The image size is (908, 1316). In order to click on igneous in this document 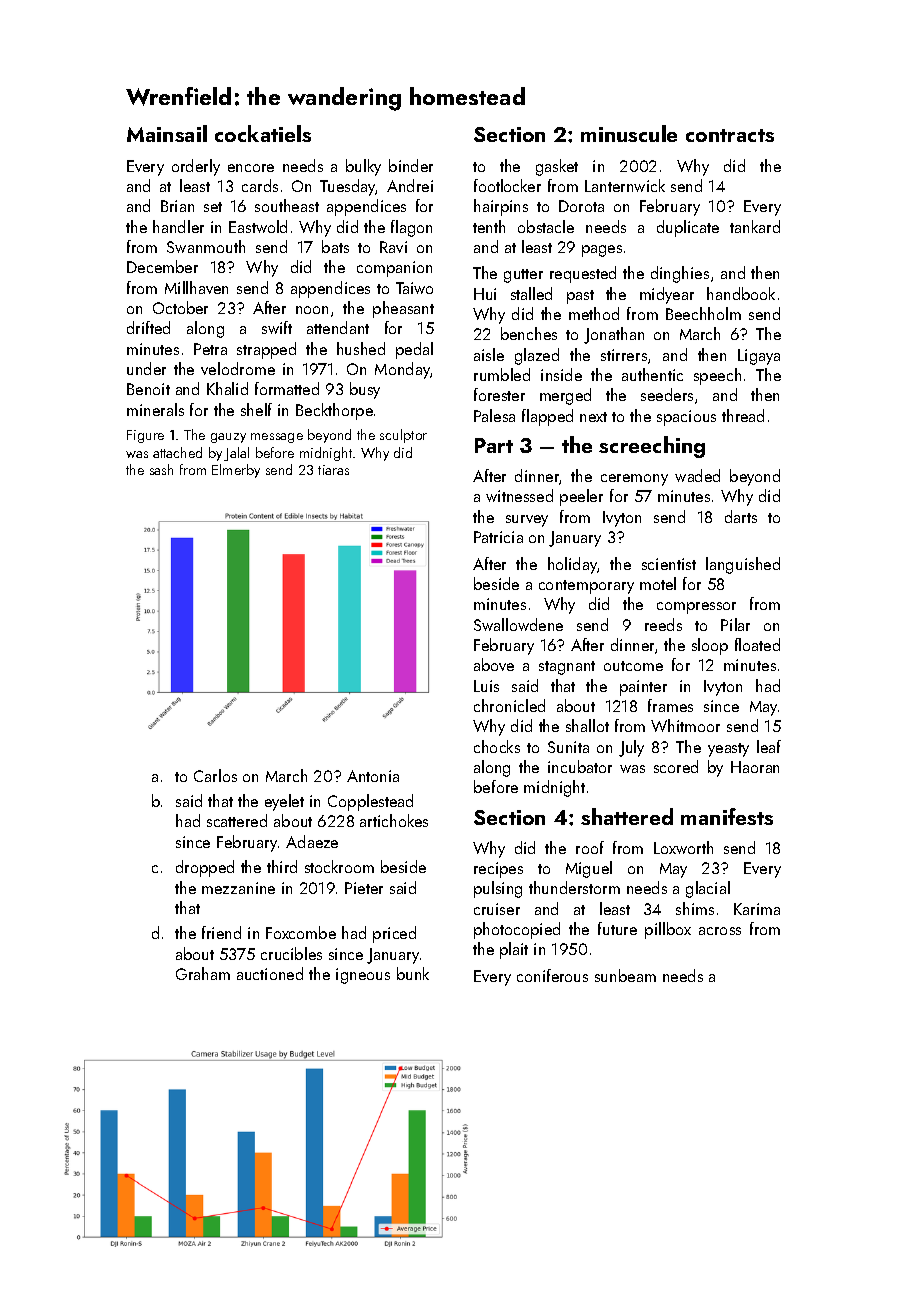, I will do `click(363, 976)`.
